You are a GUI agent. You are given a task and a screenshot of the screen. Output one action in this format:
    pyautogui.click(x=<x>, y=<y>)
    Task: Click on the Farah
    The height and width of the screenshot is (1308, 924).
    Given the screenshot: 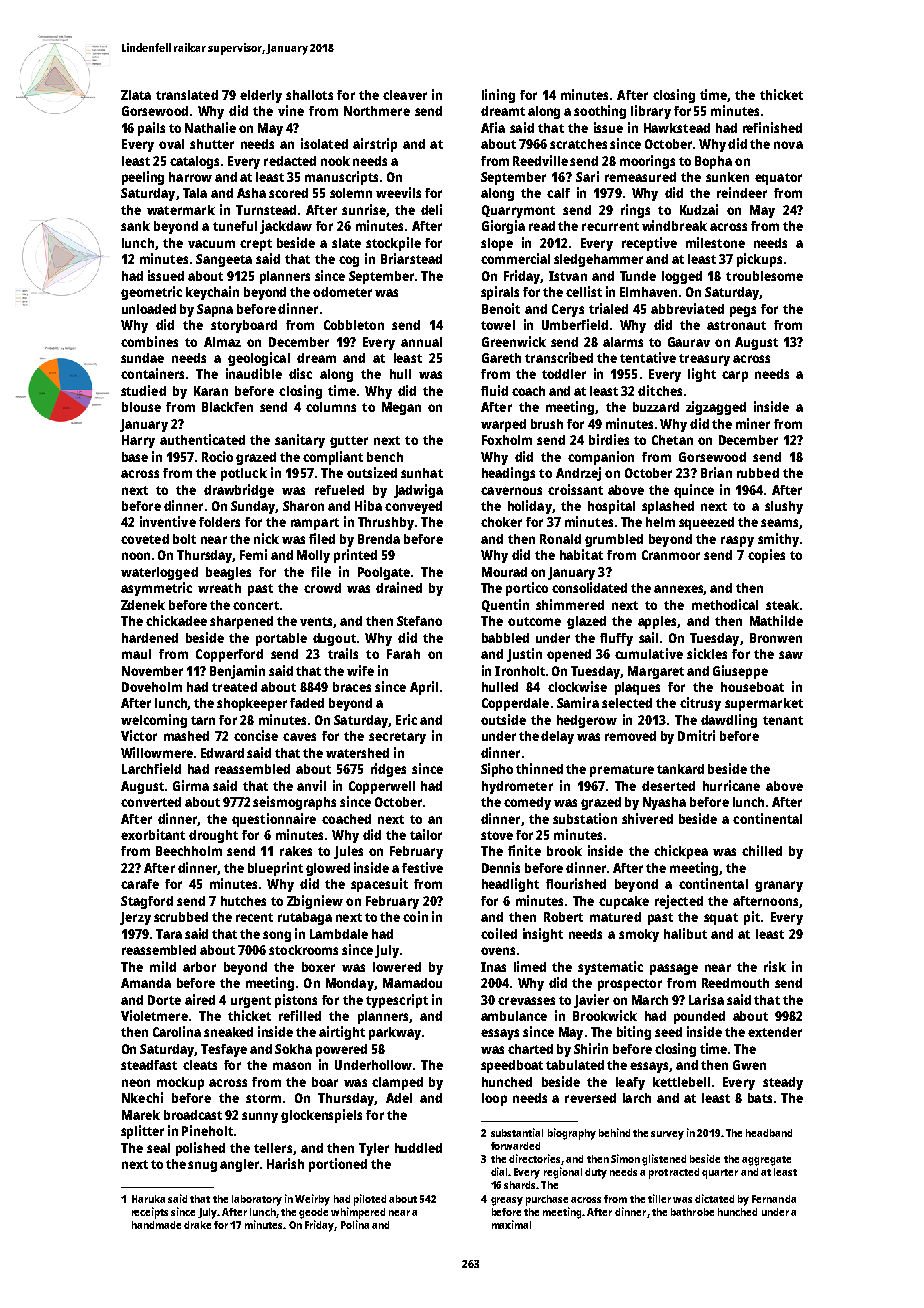 What is the action you would take?
    pyautogui.click(x=403, y=654)
